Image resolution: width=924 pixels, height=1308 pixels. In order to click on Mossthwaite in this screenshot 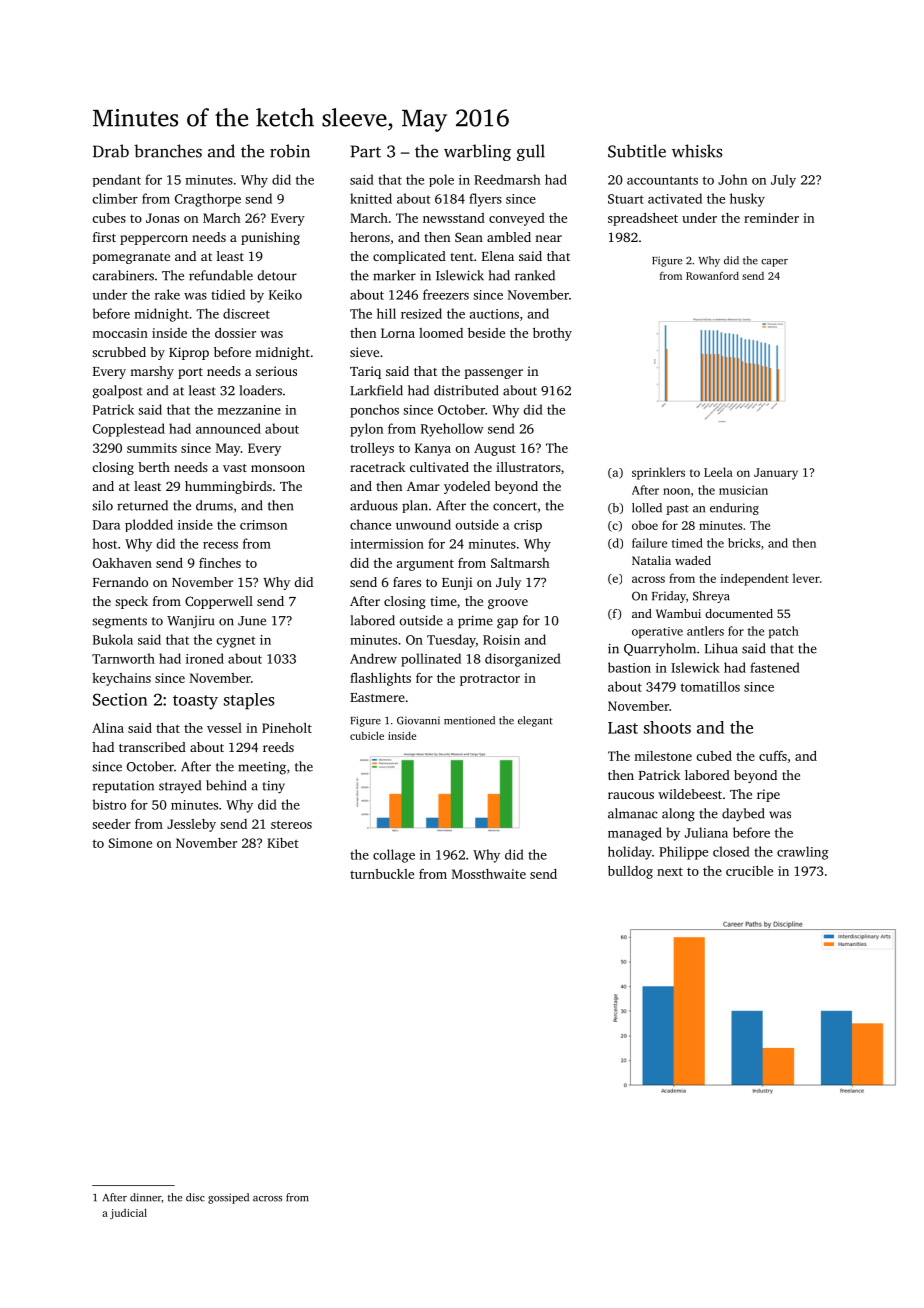, I will do `click(489, 874)`.
